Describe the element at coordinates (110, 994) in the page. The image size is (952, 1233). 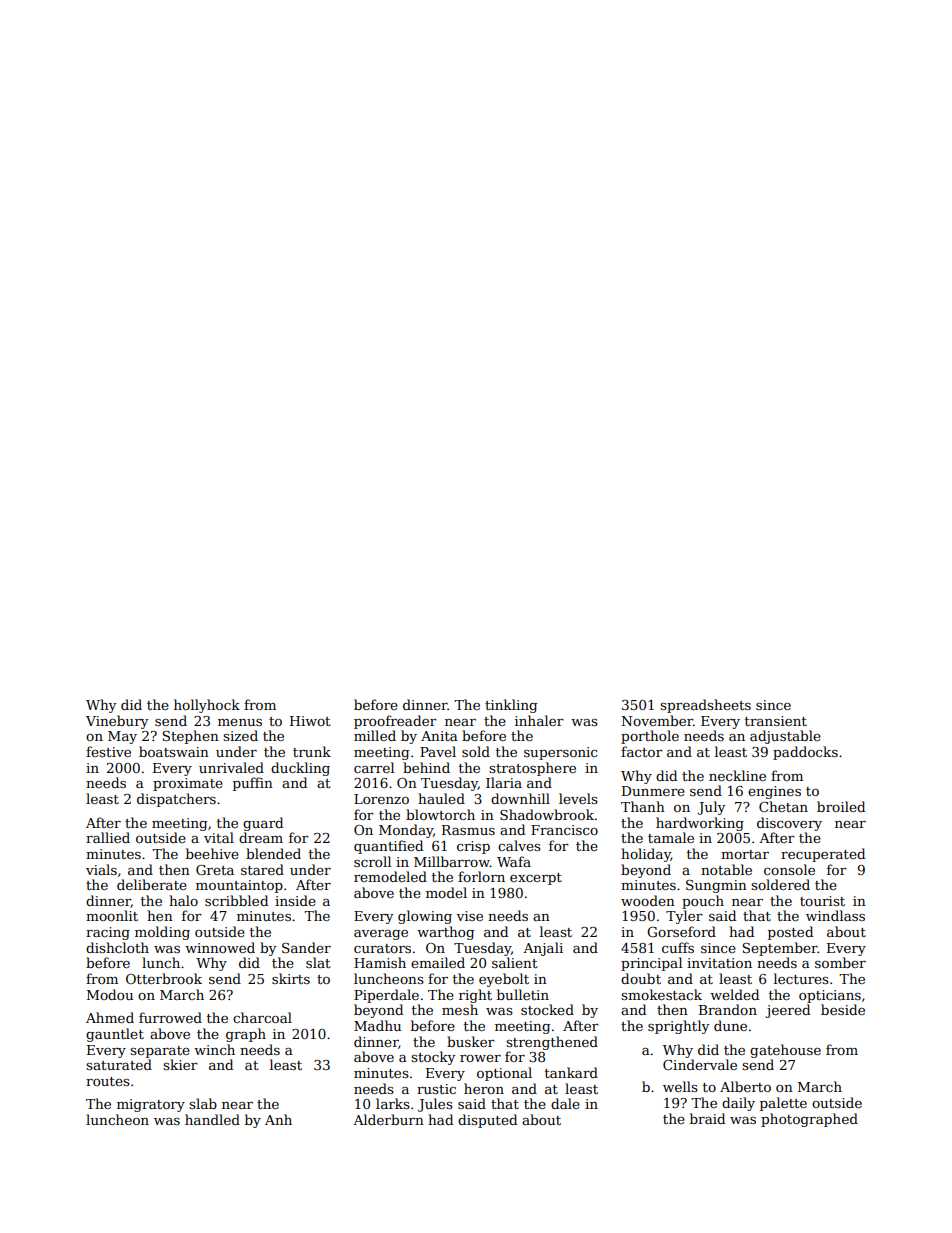
I see `Modou` at that location.
